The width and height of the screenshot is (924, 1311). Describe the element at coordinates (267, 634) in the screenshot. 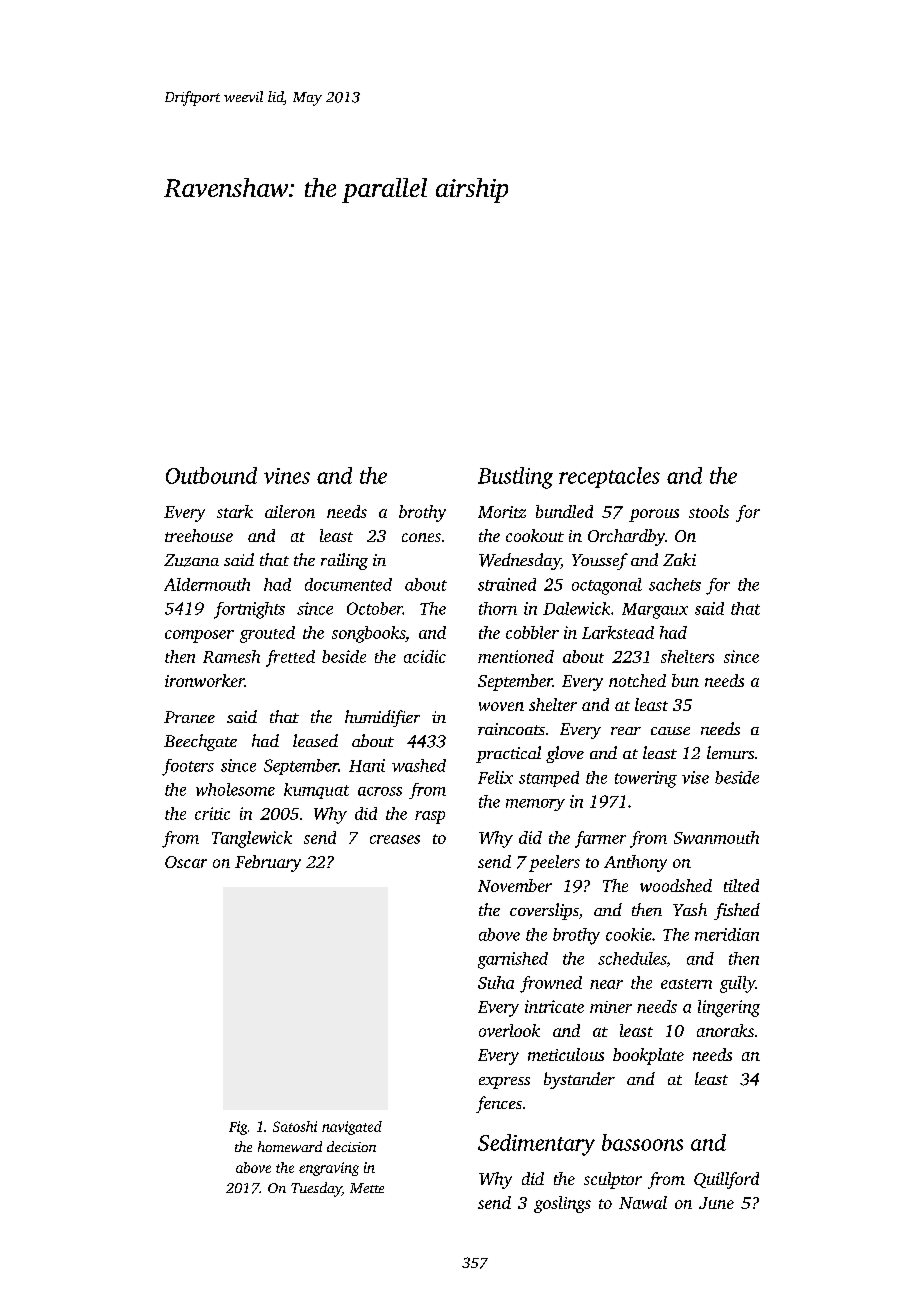

I see `grouted` at that location.
